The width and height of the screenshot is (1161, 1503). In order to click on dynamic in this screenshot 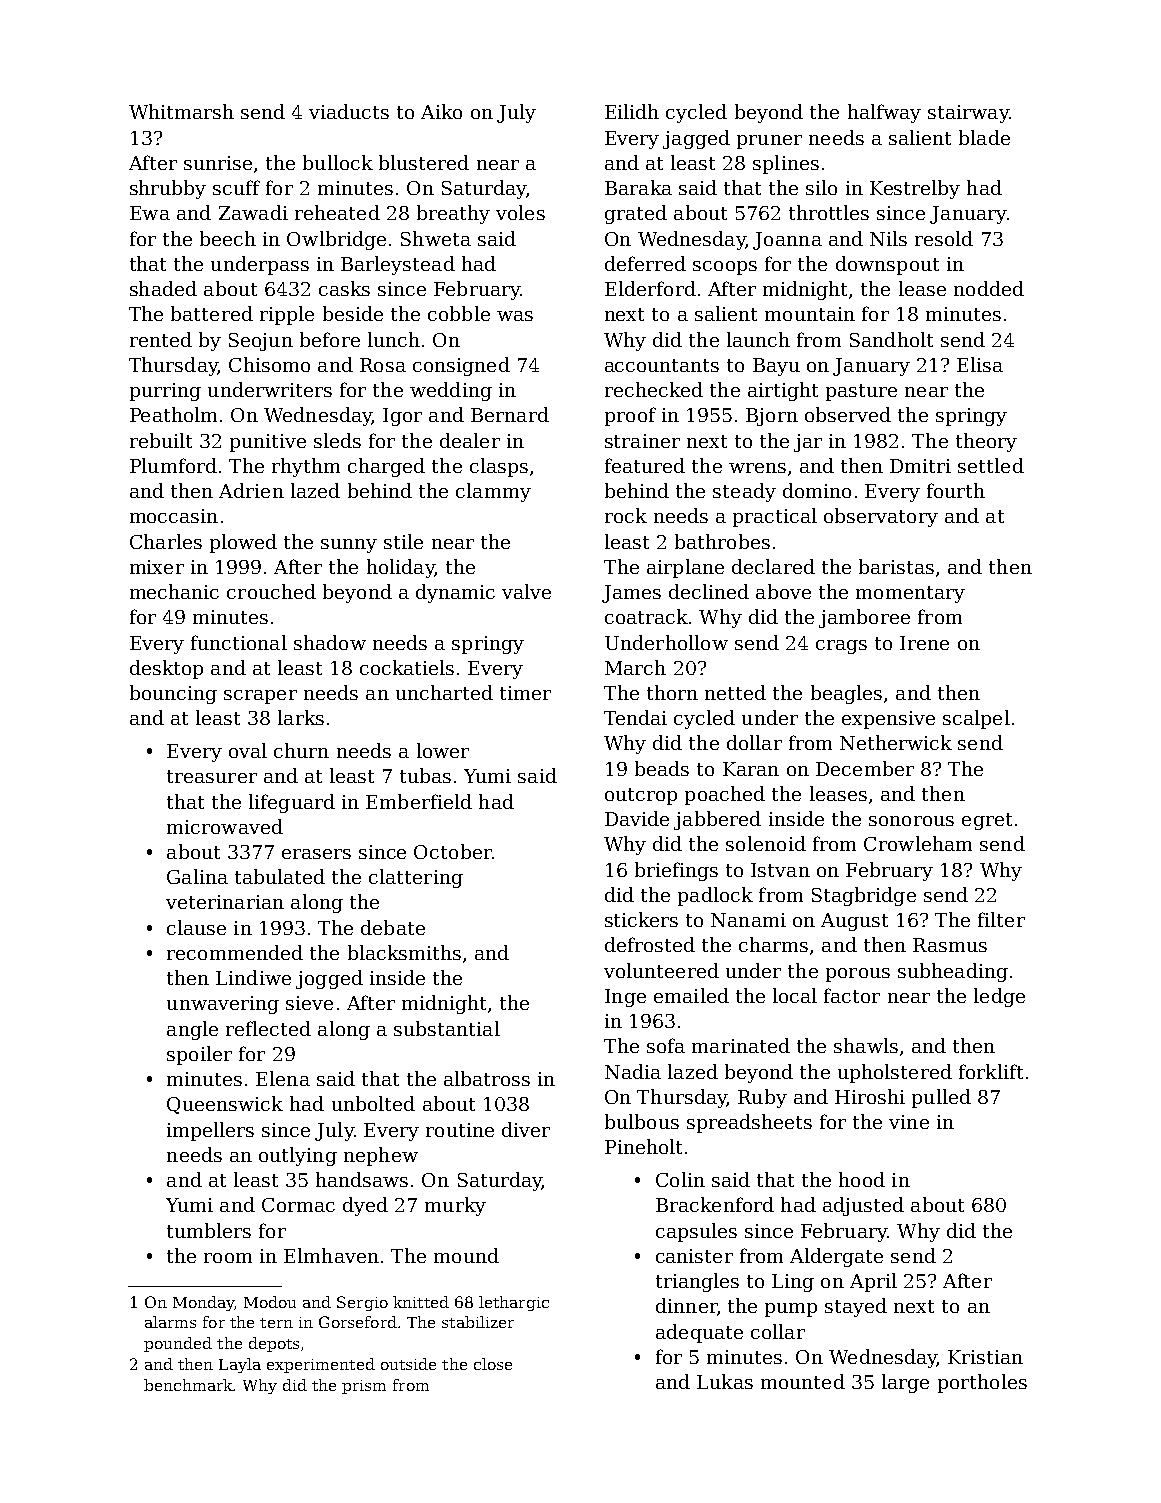, I will do `click(455, 593)`.
